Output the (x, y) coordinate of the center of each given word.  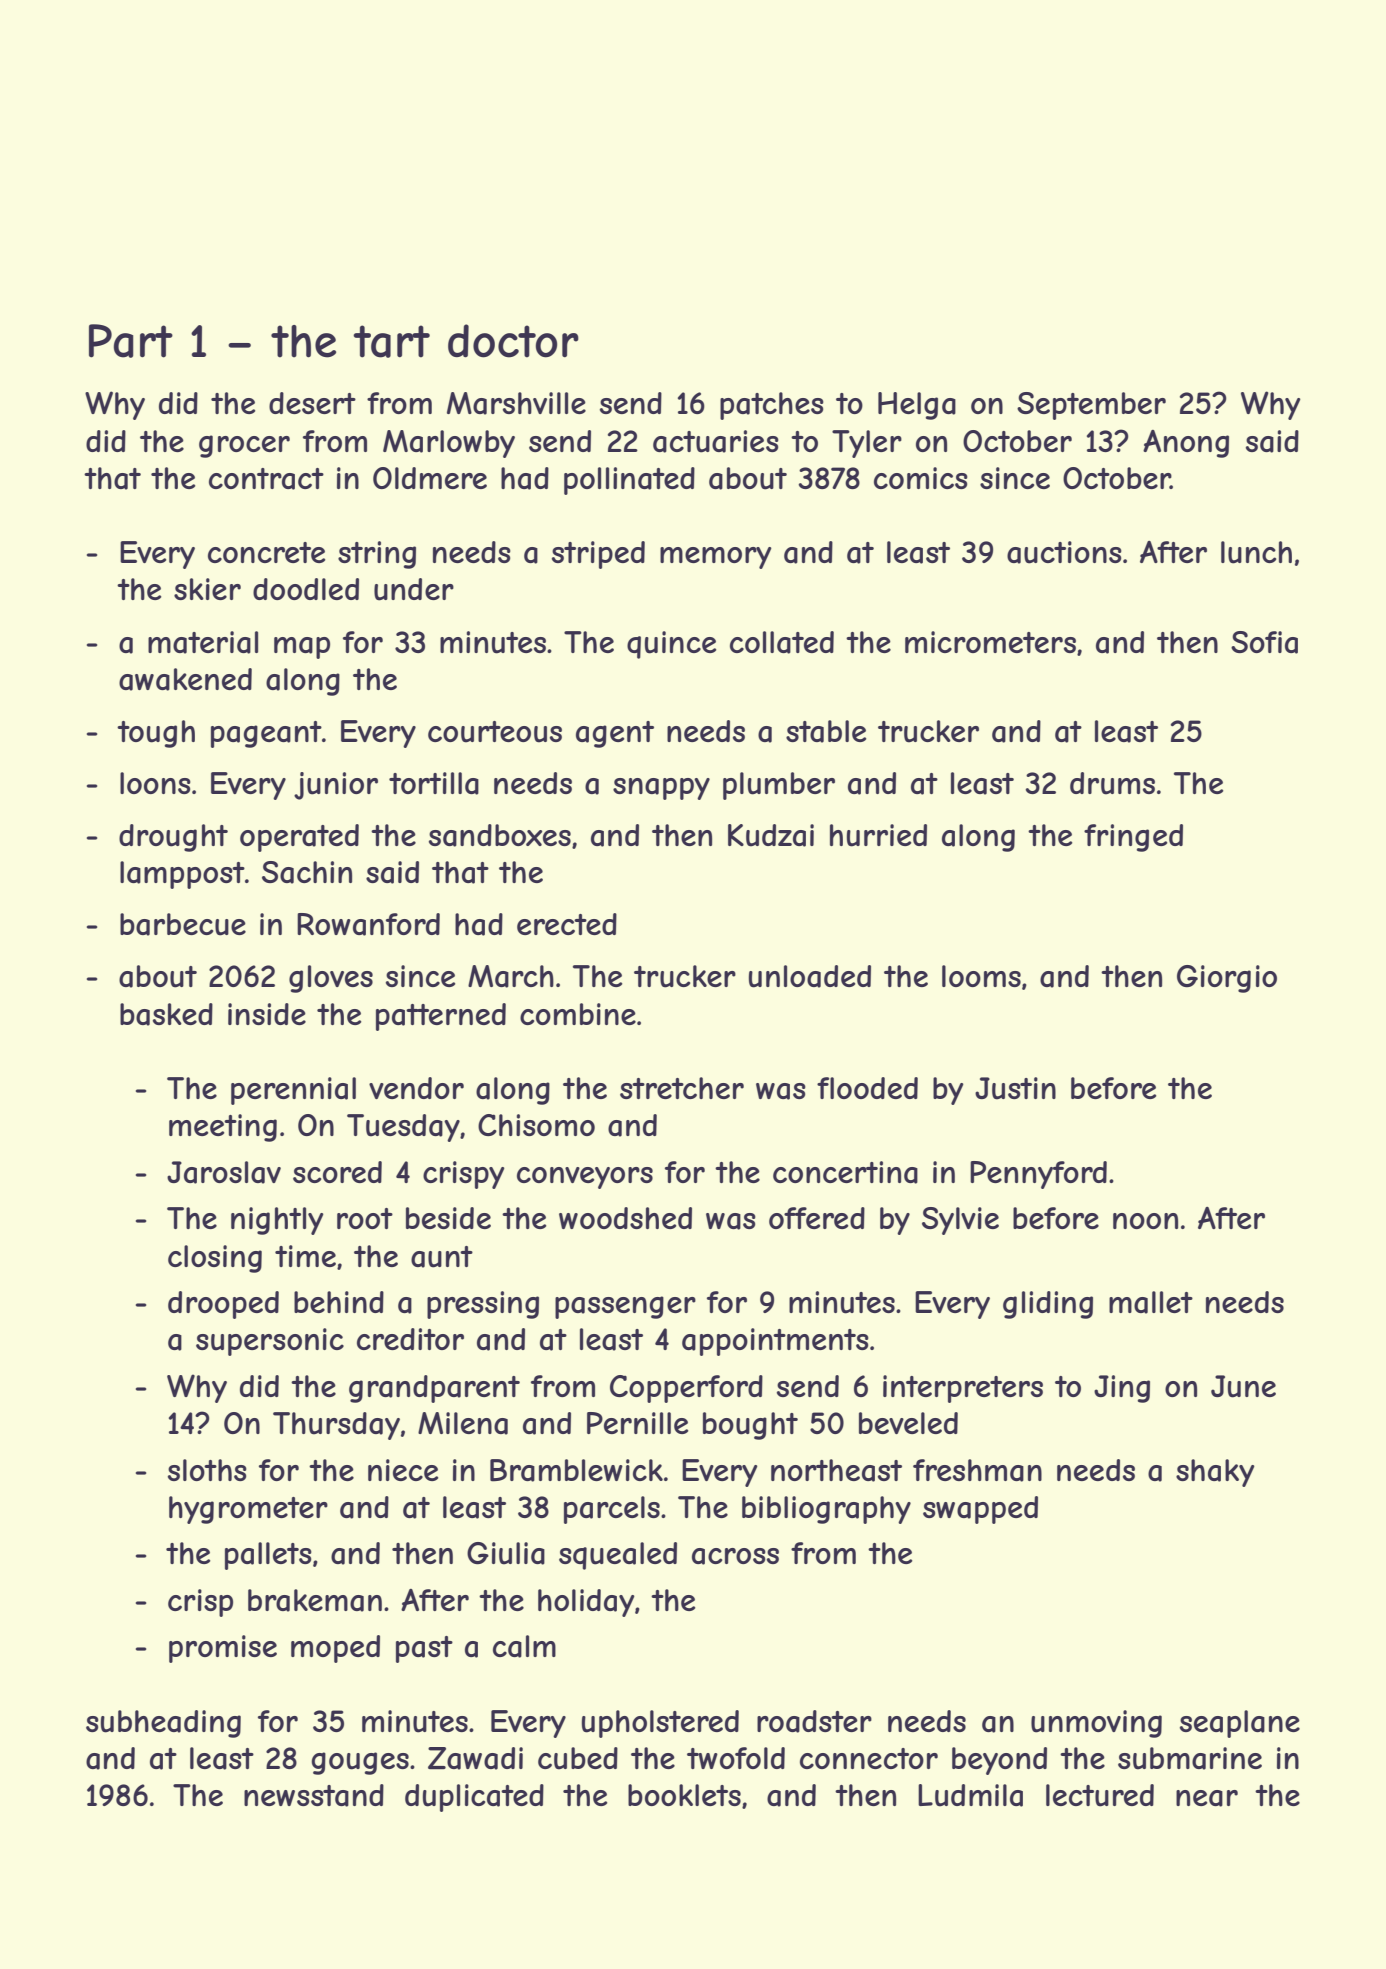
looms (981, 976)
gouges (360, 1763)
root (365, 1218)
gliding (1048, 1305)
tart (391, 341)
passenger (625, 1307)
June (1243, 1386)
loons (155, 783)
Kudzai (771, 835)
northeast (836, 1470)
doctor (513, 341)
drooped (223, 1305)
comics (921, 478)
